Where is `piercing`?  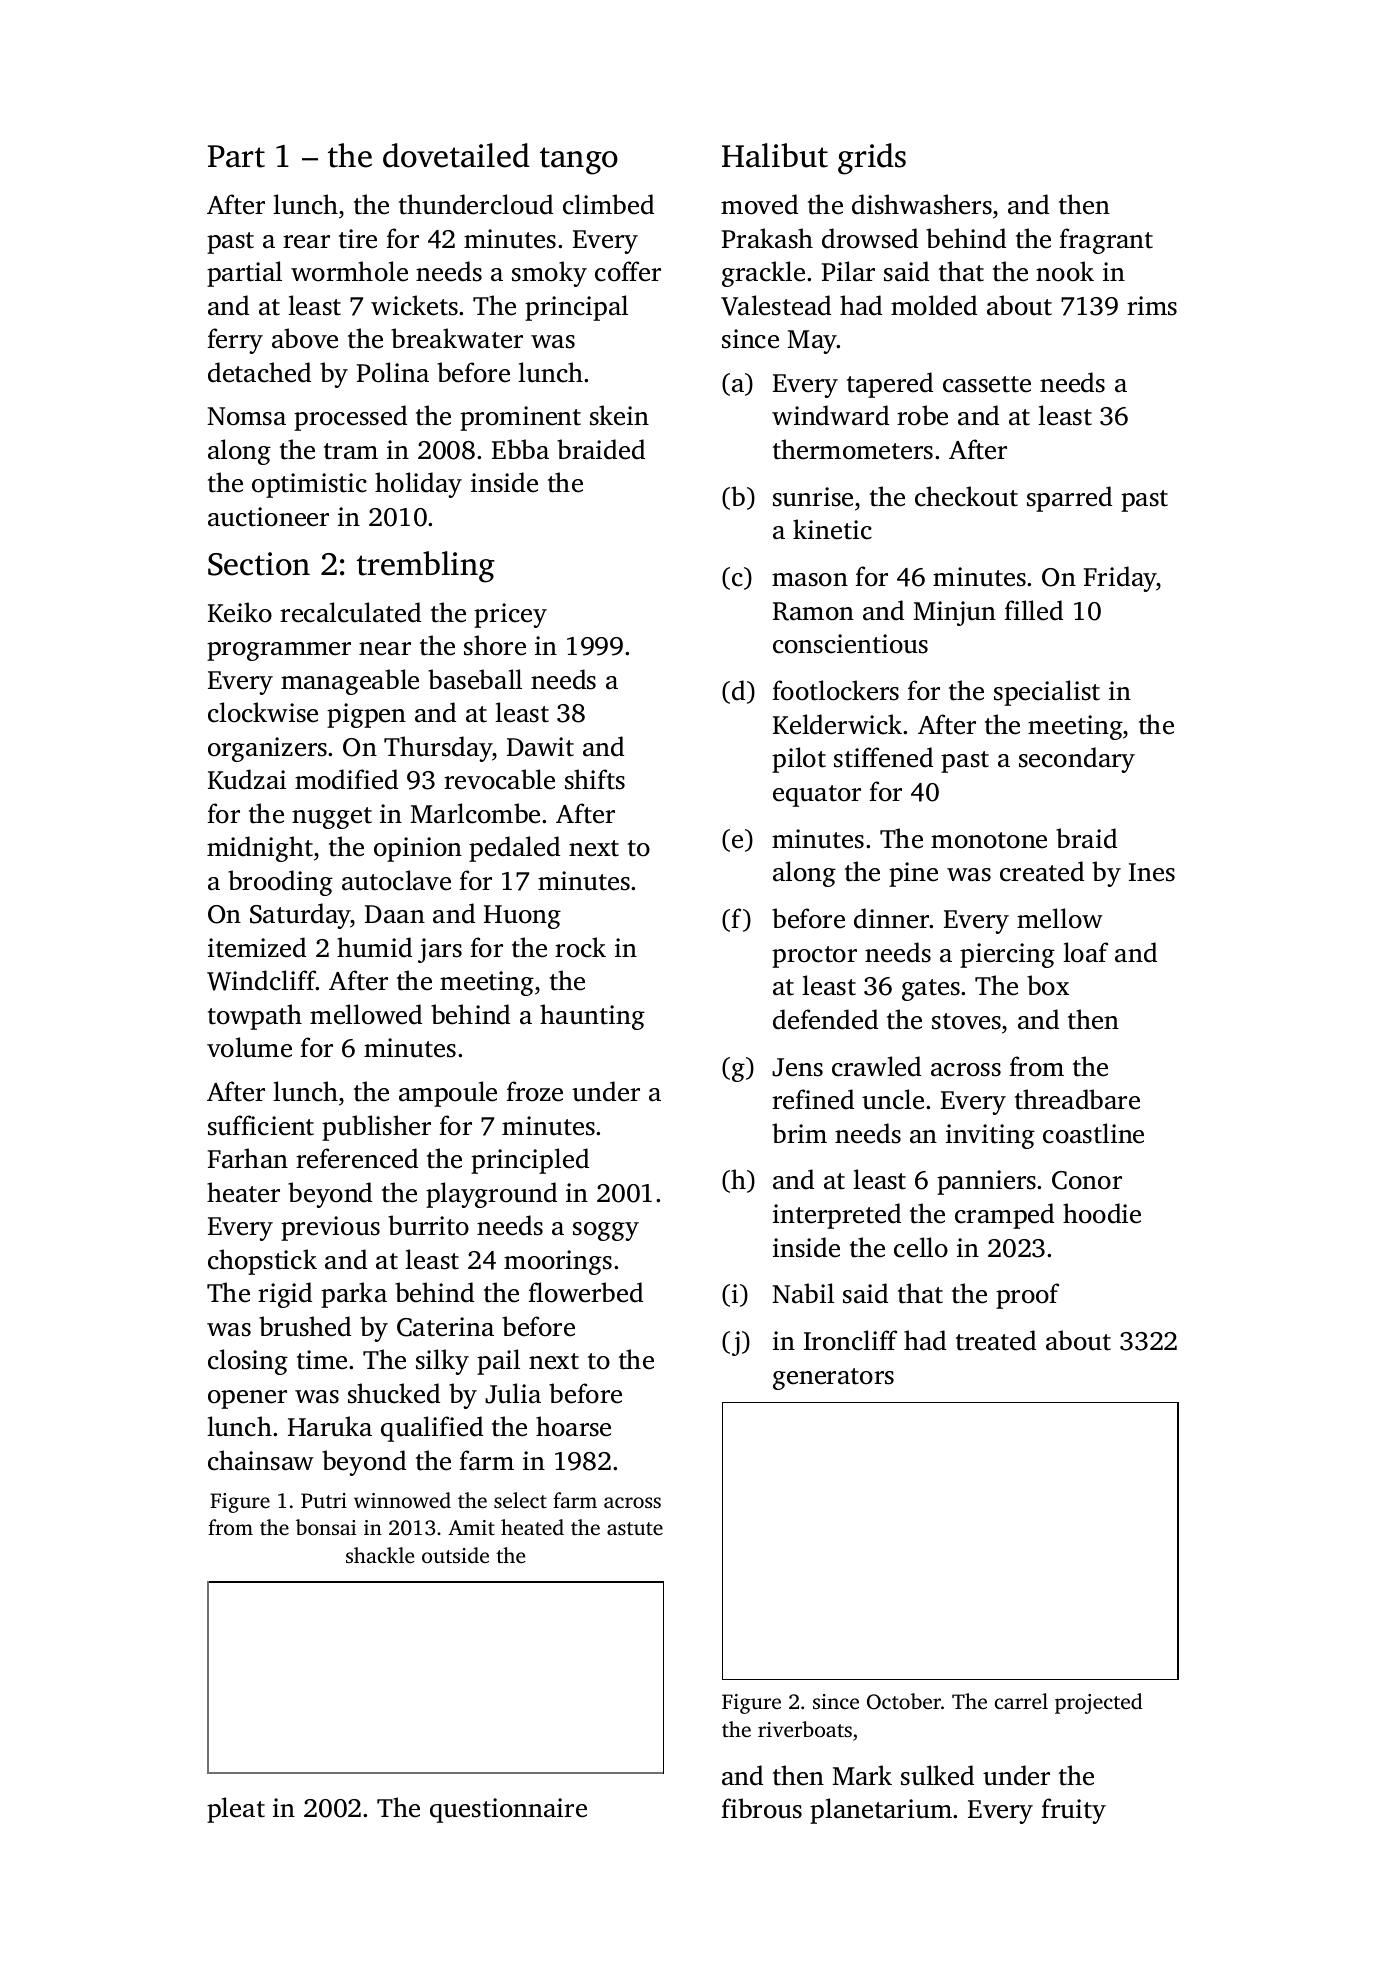
piercing is located at coordinates (1007, 955).
